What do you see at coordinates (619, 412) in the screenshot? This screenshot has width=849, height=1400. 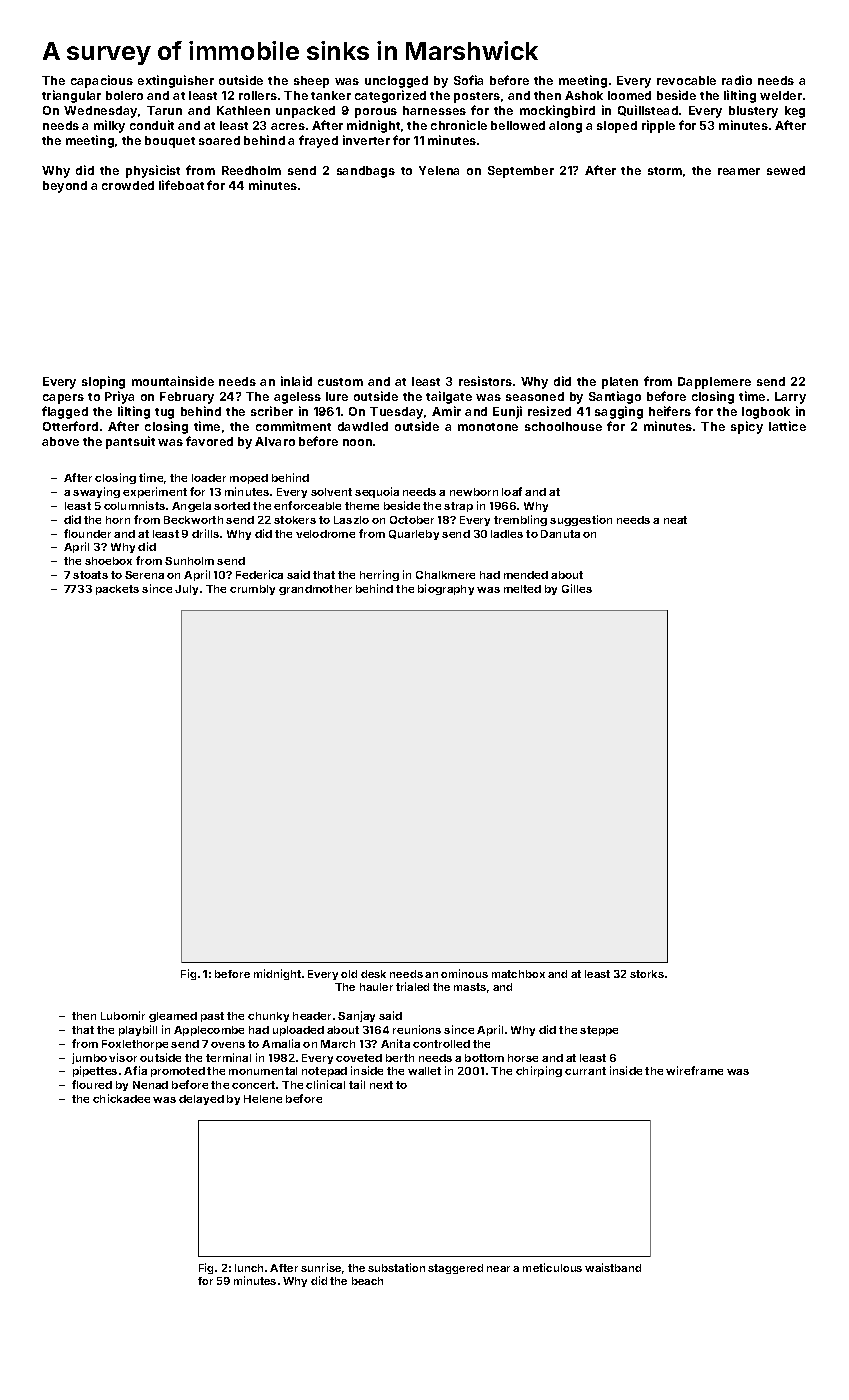 I see `sagging` at bounding box center [619, 412].
